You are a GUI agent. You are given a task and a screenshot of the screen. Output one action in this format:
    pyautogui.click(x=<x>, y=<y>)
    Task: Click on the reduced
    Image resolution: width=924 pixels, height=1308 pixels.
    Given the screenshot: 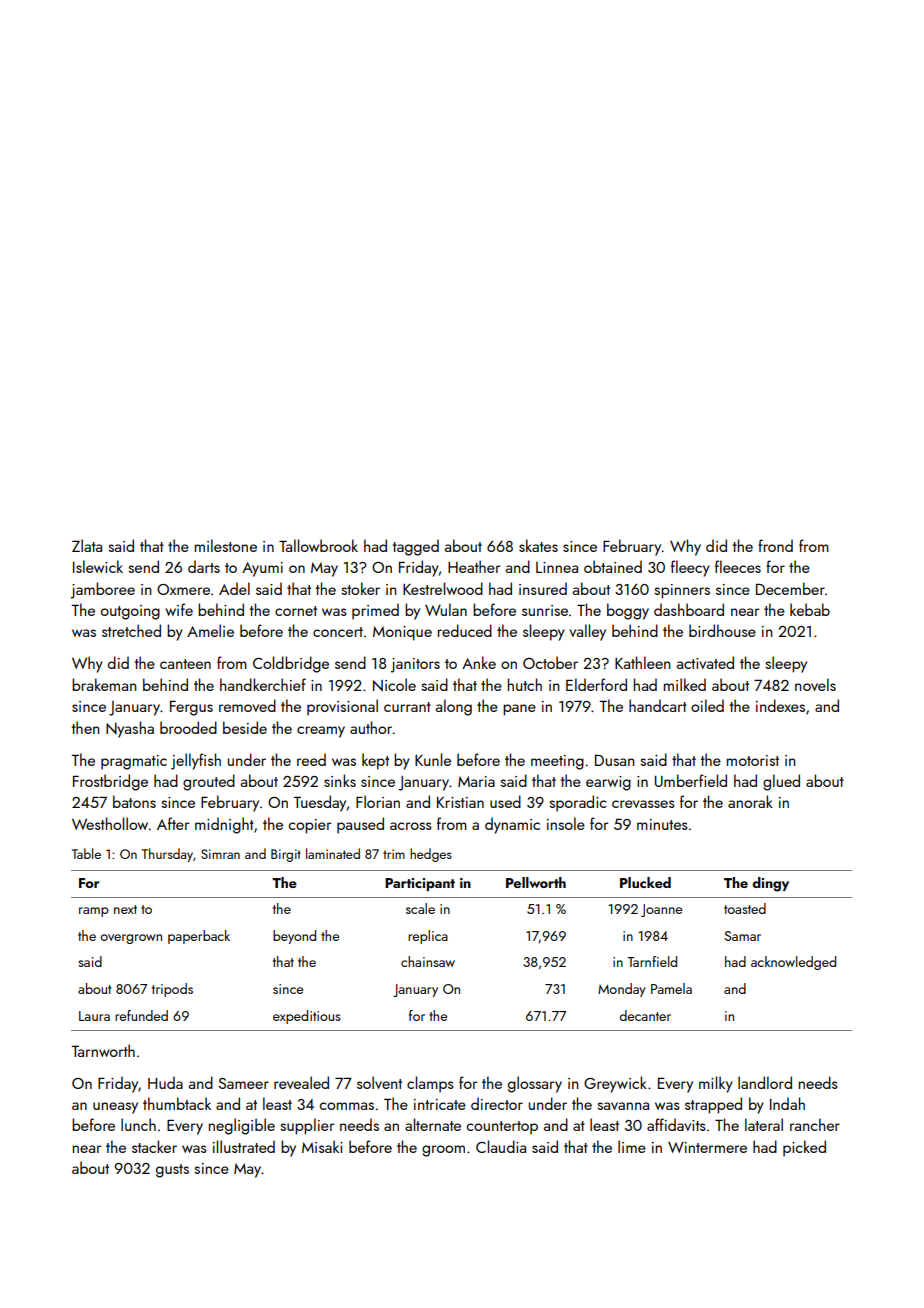 What is the action you would take?
    pyautogui.click(x=465, y=630)
